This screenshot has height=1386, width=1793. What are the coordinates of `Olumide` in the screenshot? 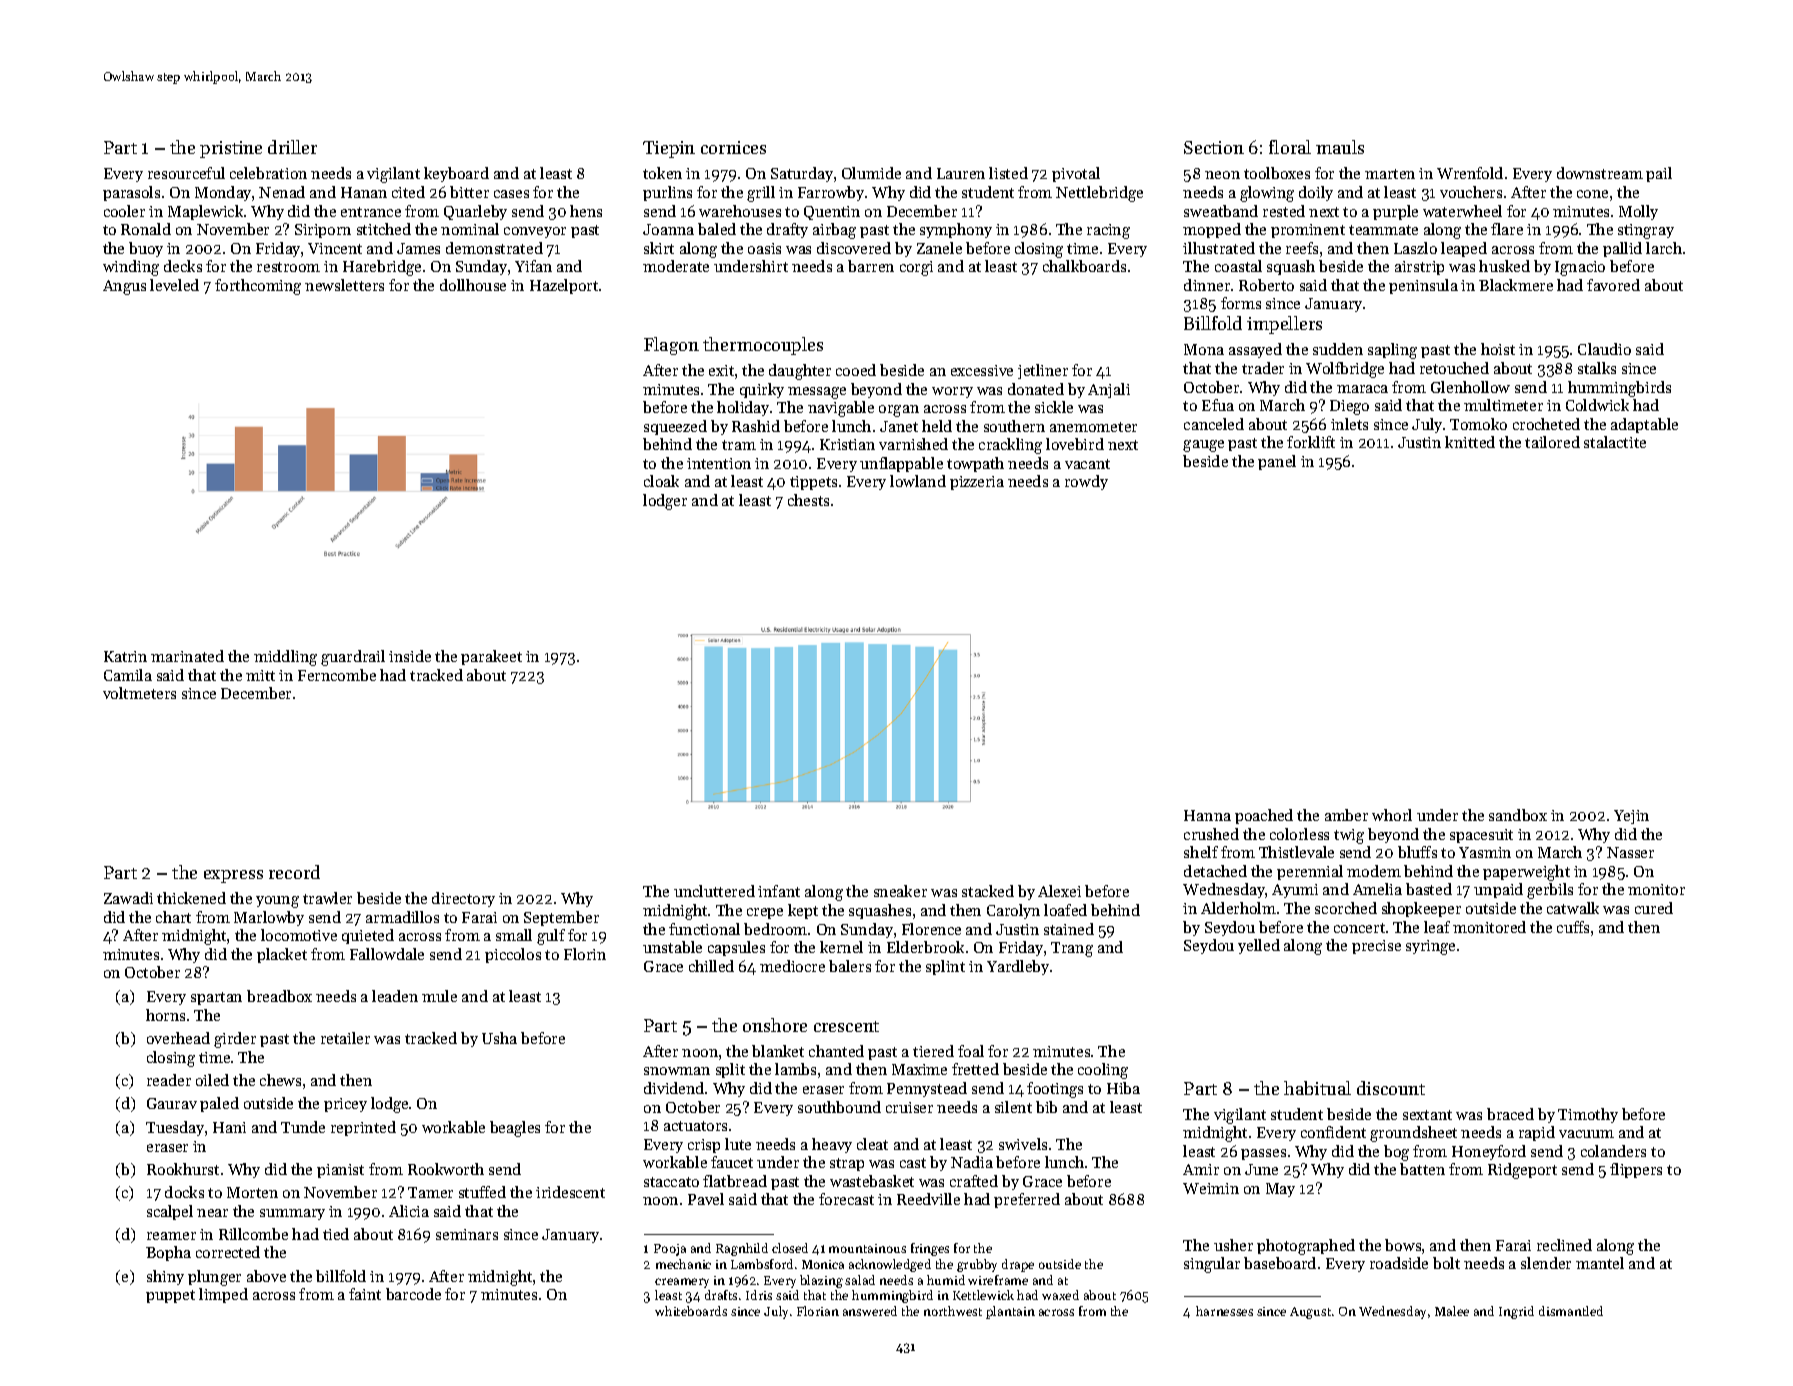 It's located at (871, 173).
